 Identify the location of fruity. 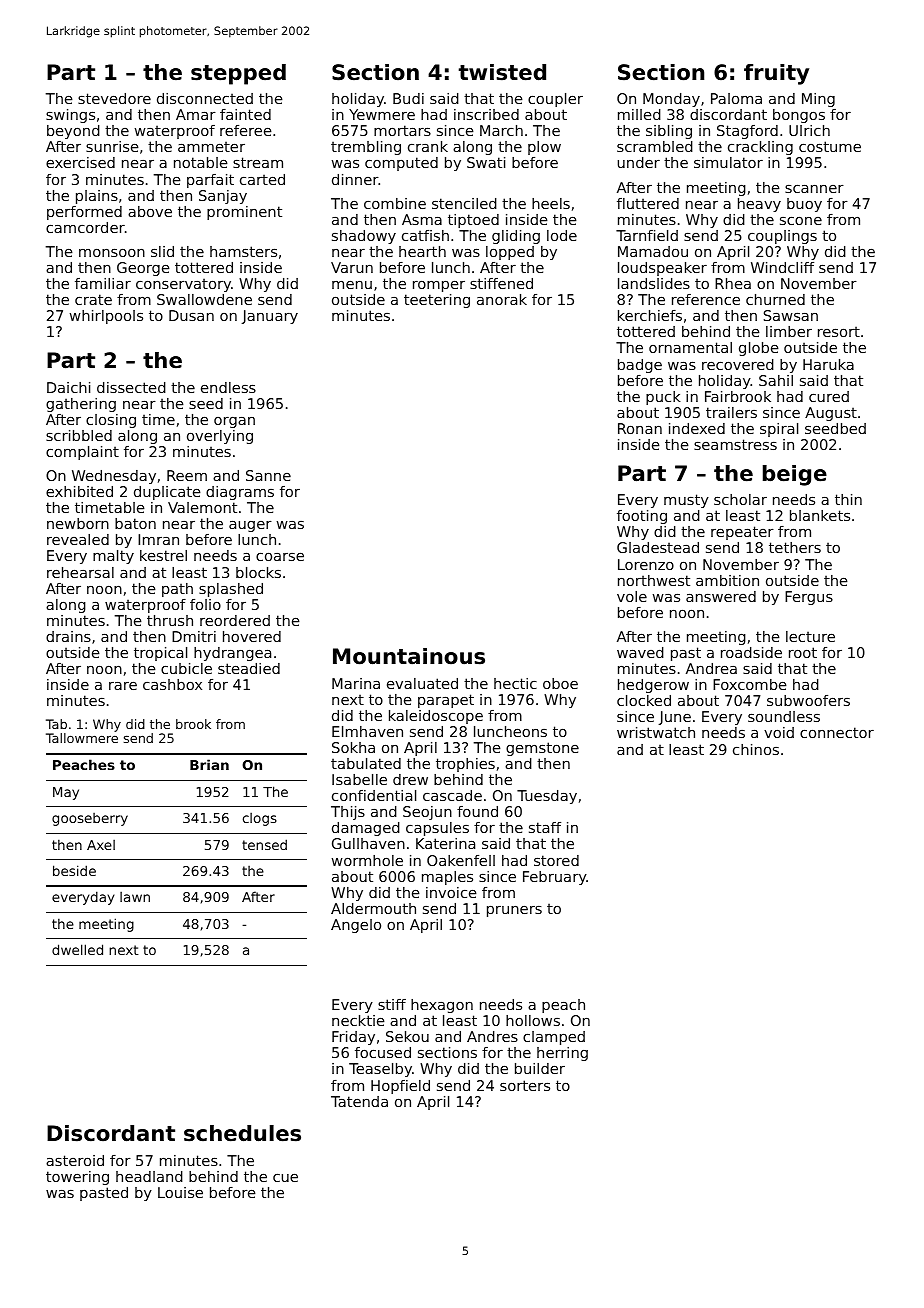
(776, 74).
